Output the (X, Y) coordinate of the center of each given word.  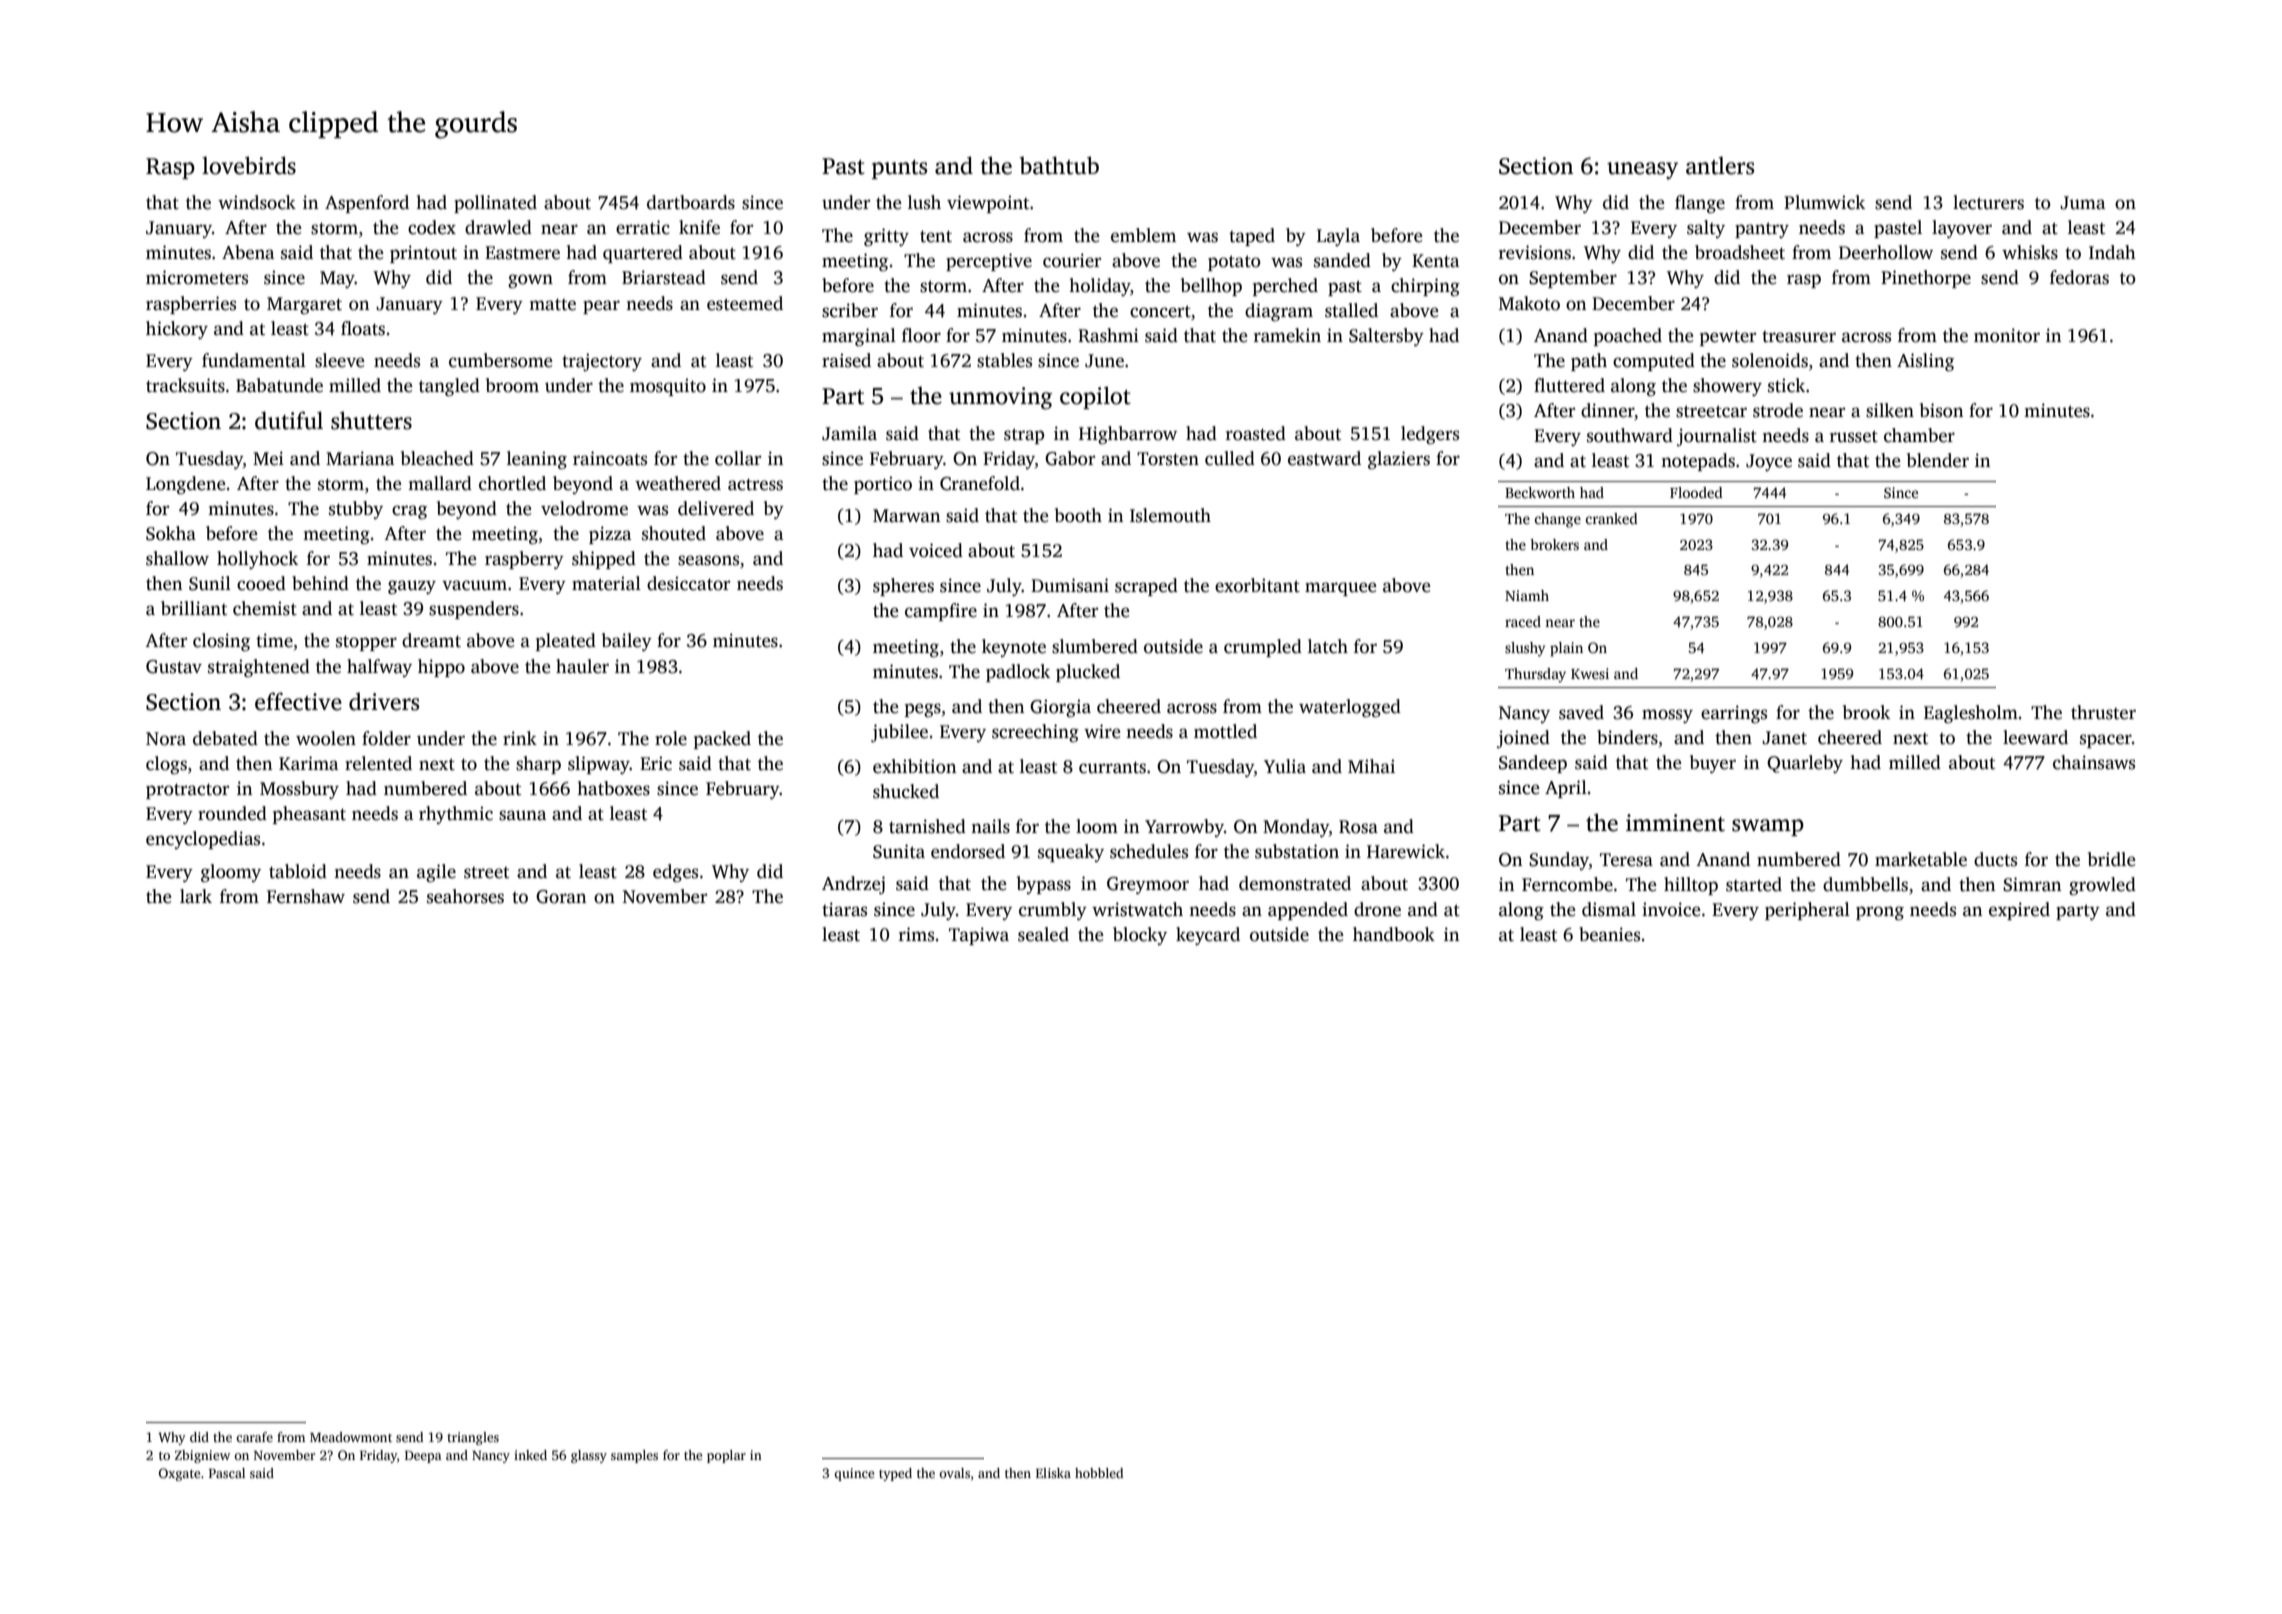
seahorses (465, 896)
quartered (643, 254)
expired (2019, 911)
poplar (726, 1456)
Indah (2112, 252)
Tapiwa (979, 936)
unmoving (1001, 398)
